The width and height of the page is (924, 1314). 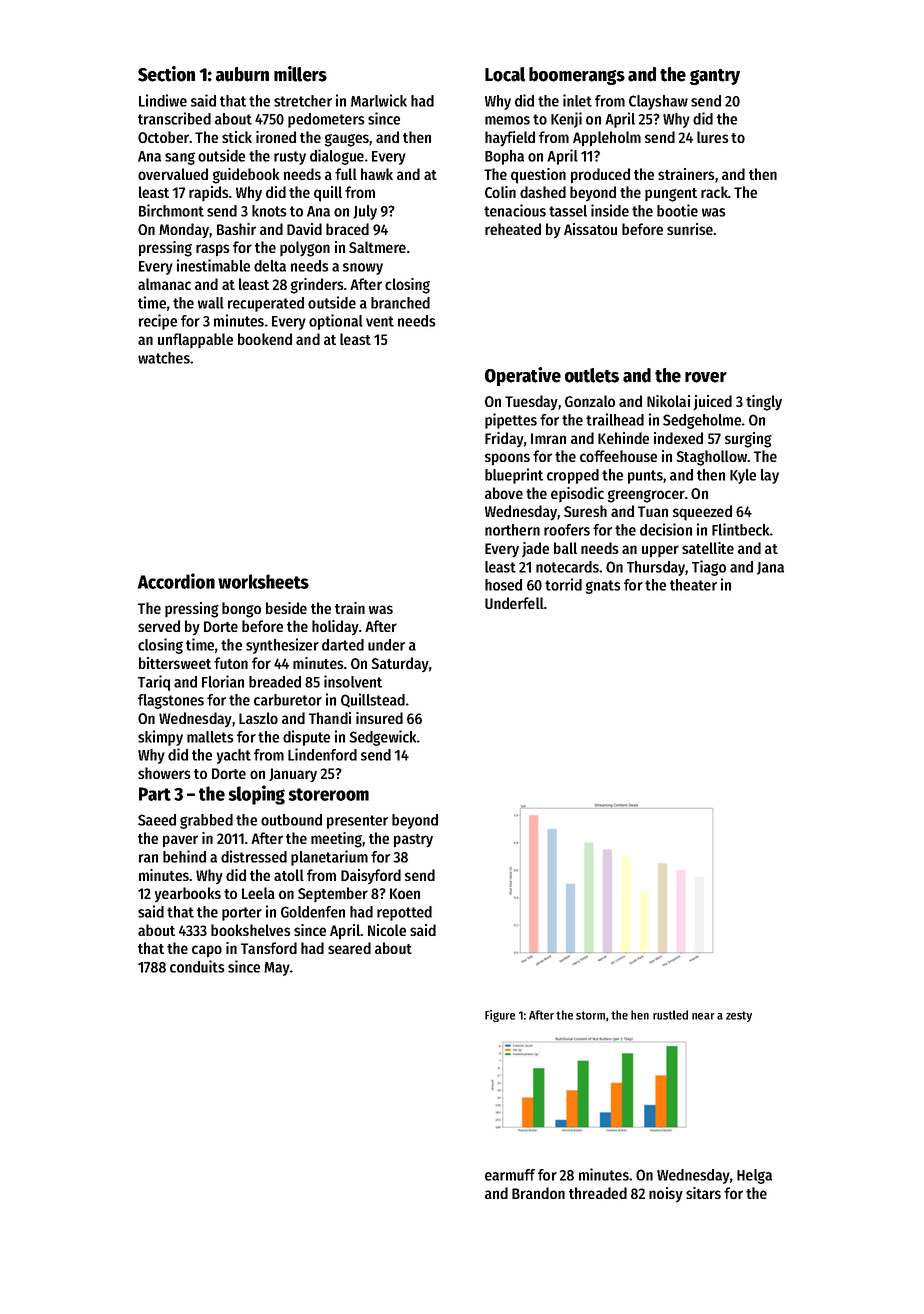 I want to click on pastry, so click(x=413, y=841).
